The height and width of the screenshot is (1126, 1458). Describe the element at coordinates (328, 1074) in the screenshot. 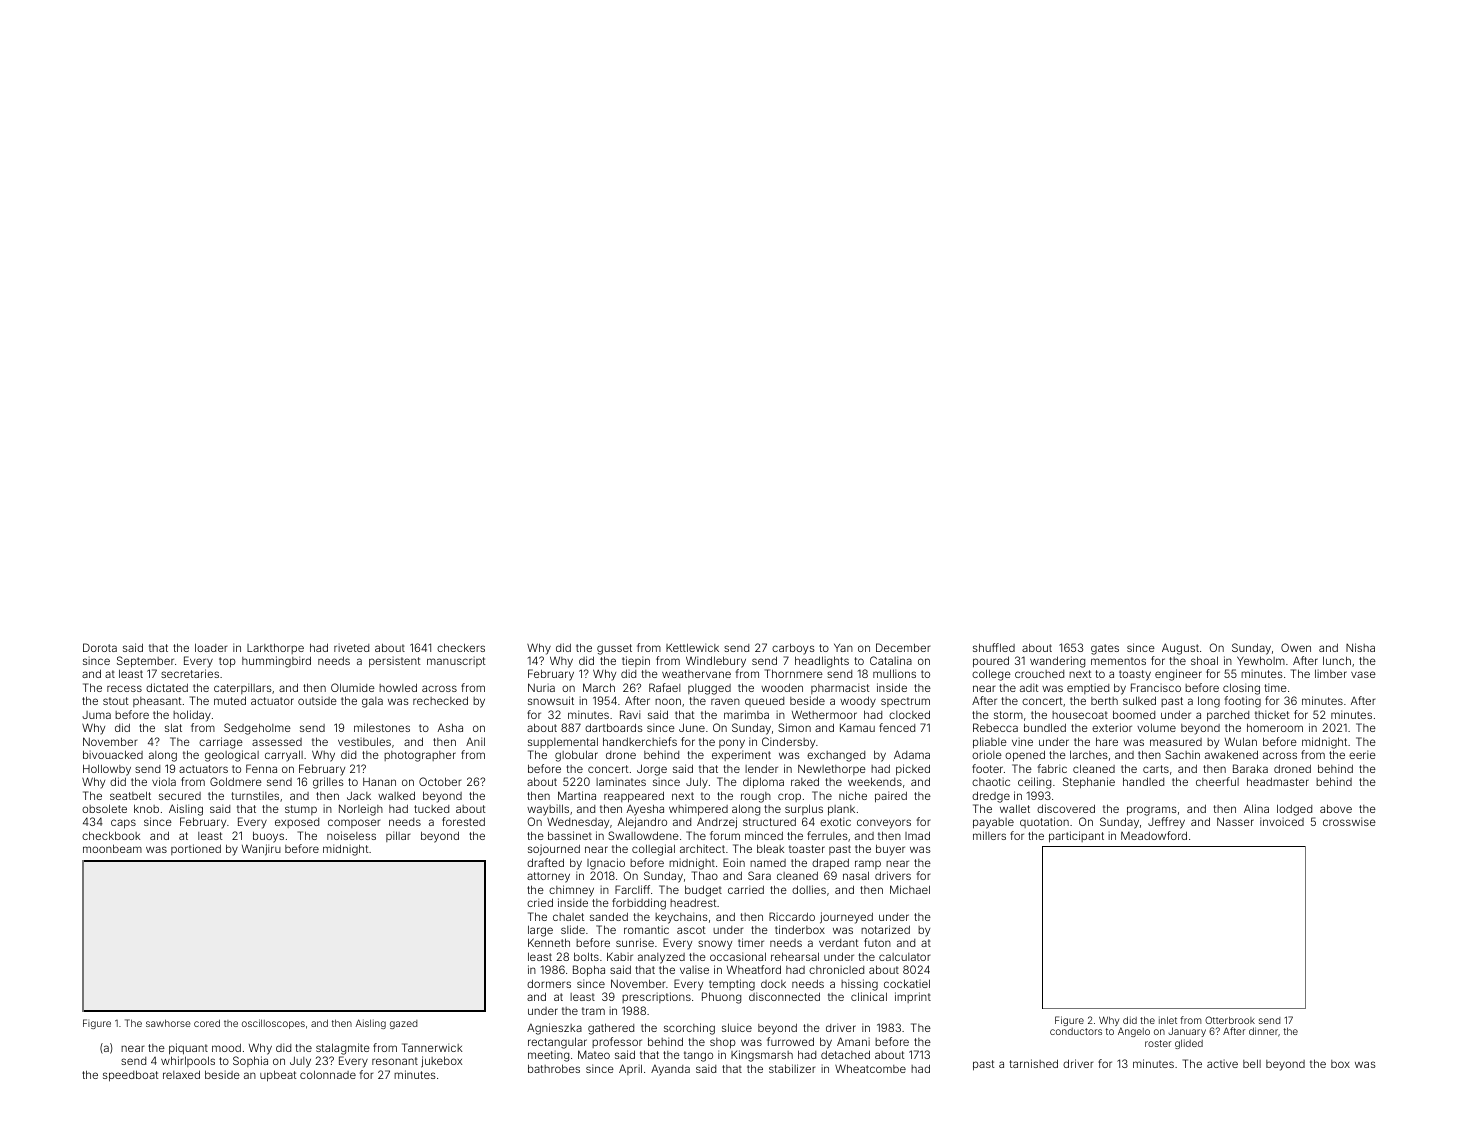

I see `colonnade` at that location.
